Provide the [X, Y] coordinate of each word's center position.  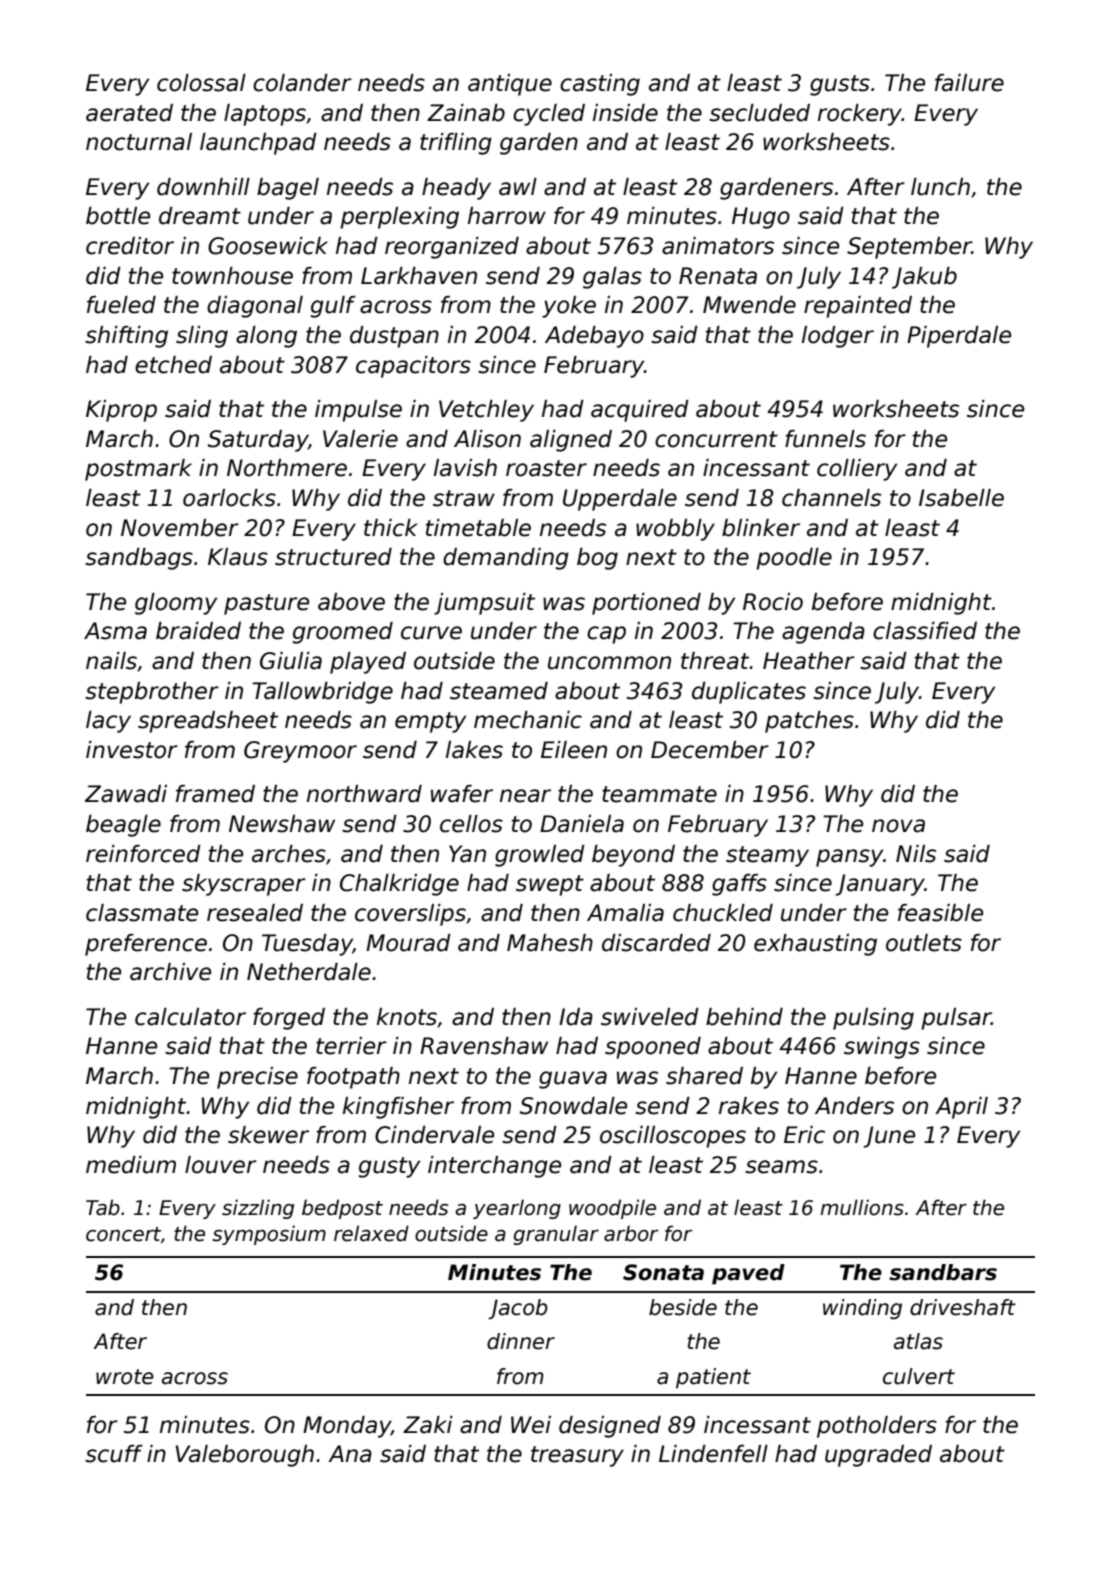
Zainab [466, 113]
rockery [860, 115]
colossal [201, 83]
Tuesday [307, 945]
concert [123, 1234]
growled [540, 856]
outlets [924, 943]
